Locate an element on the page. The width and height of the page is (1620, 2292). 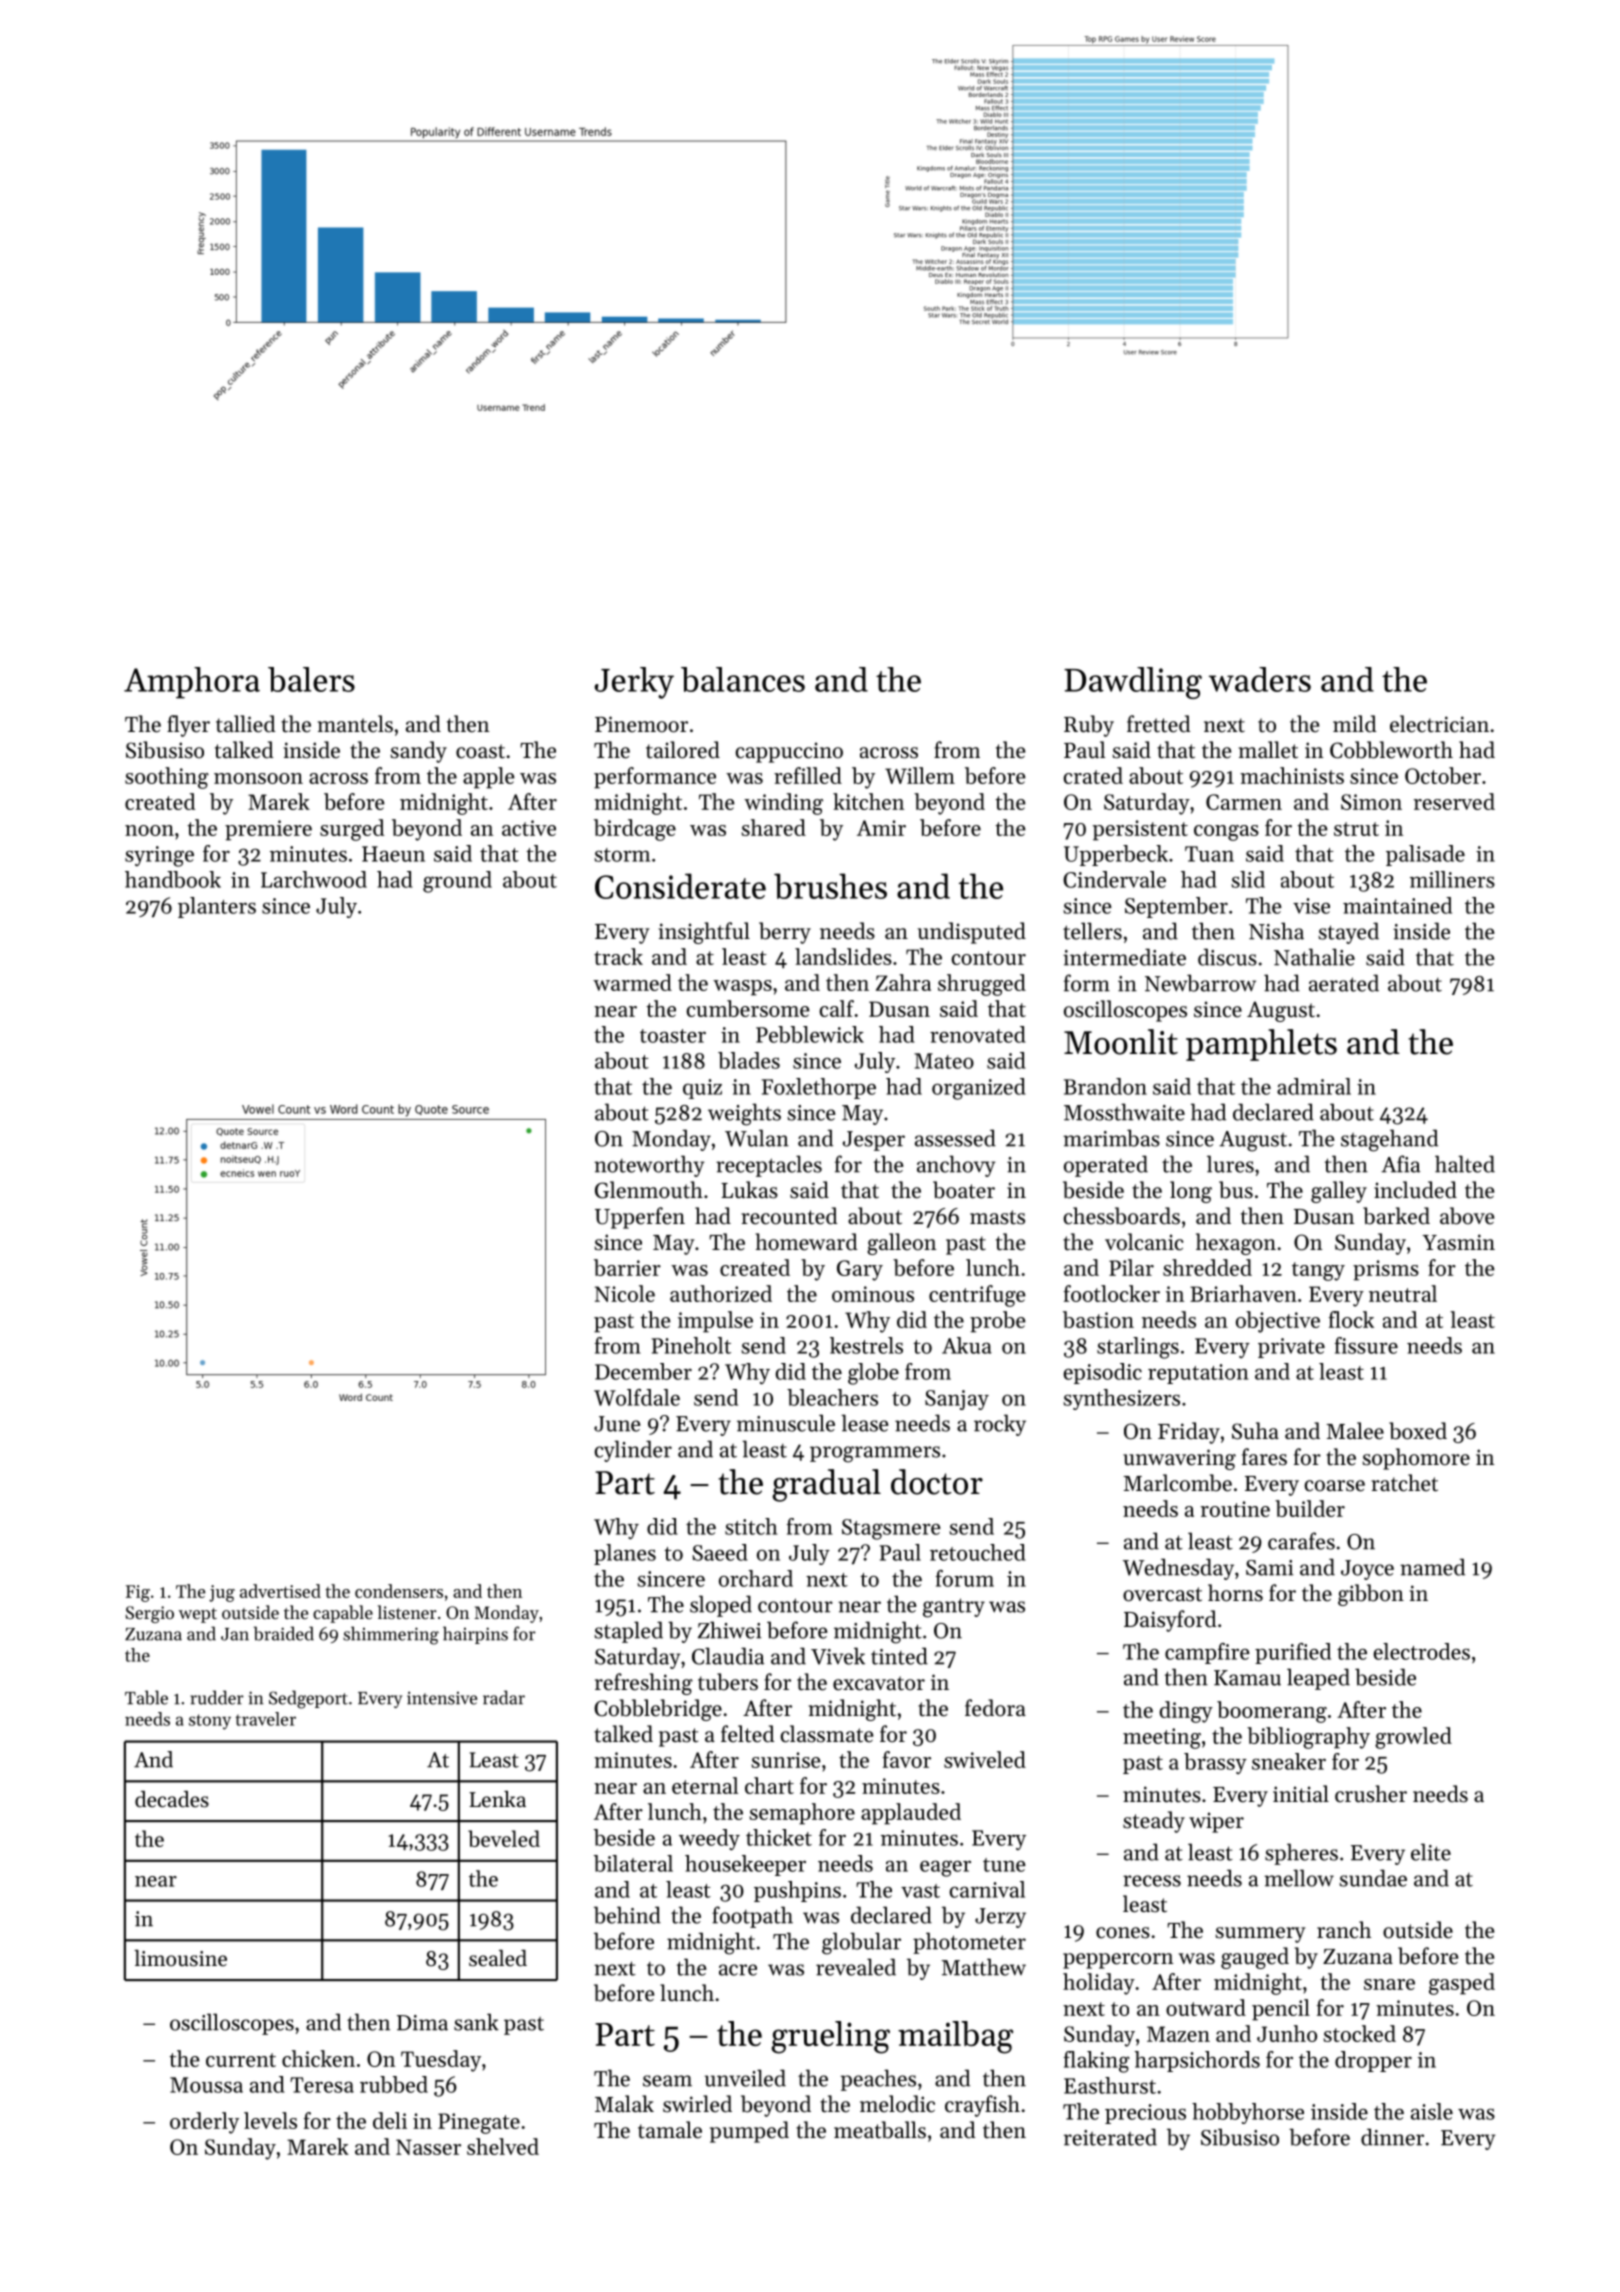
noon is located at coordinates (149, 830).
